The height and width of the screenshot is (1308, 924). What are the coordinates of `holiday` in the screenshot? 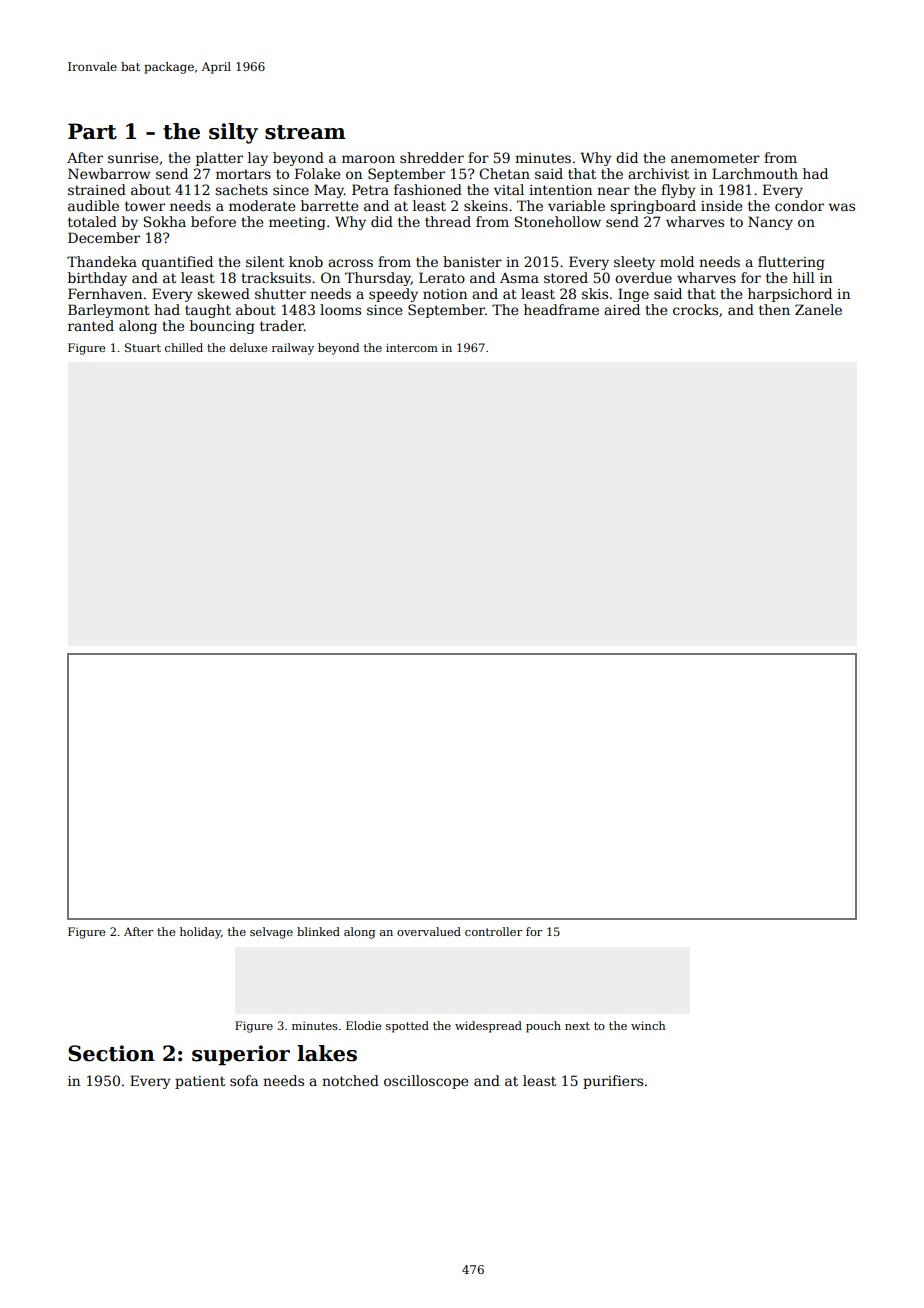 It's located at (200, 933).
